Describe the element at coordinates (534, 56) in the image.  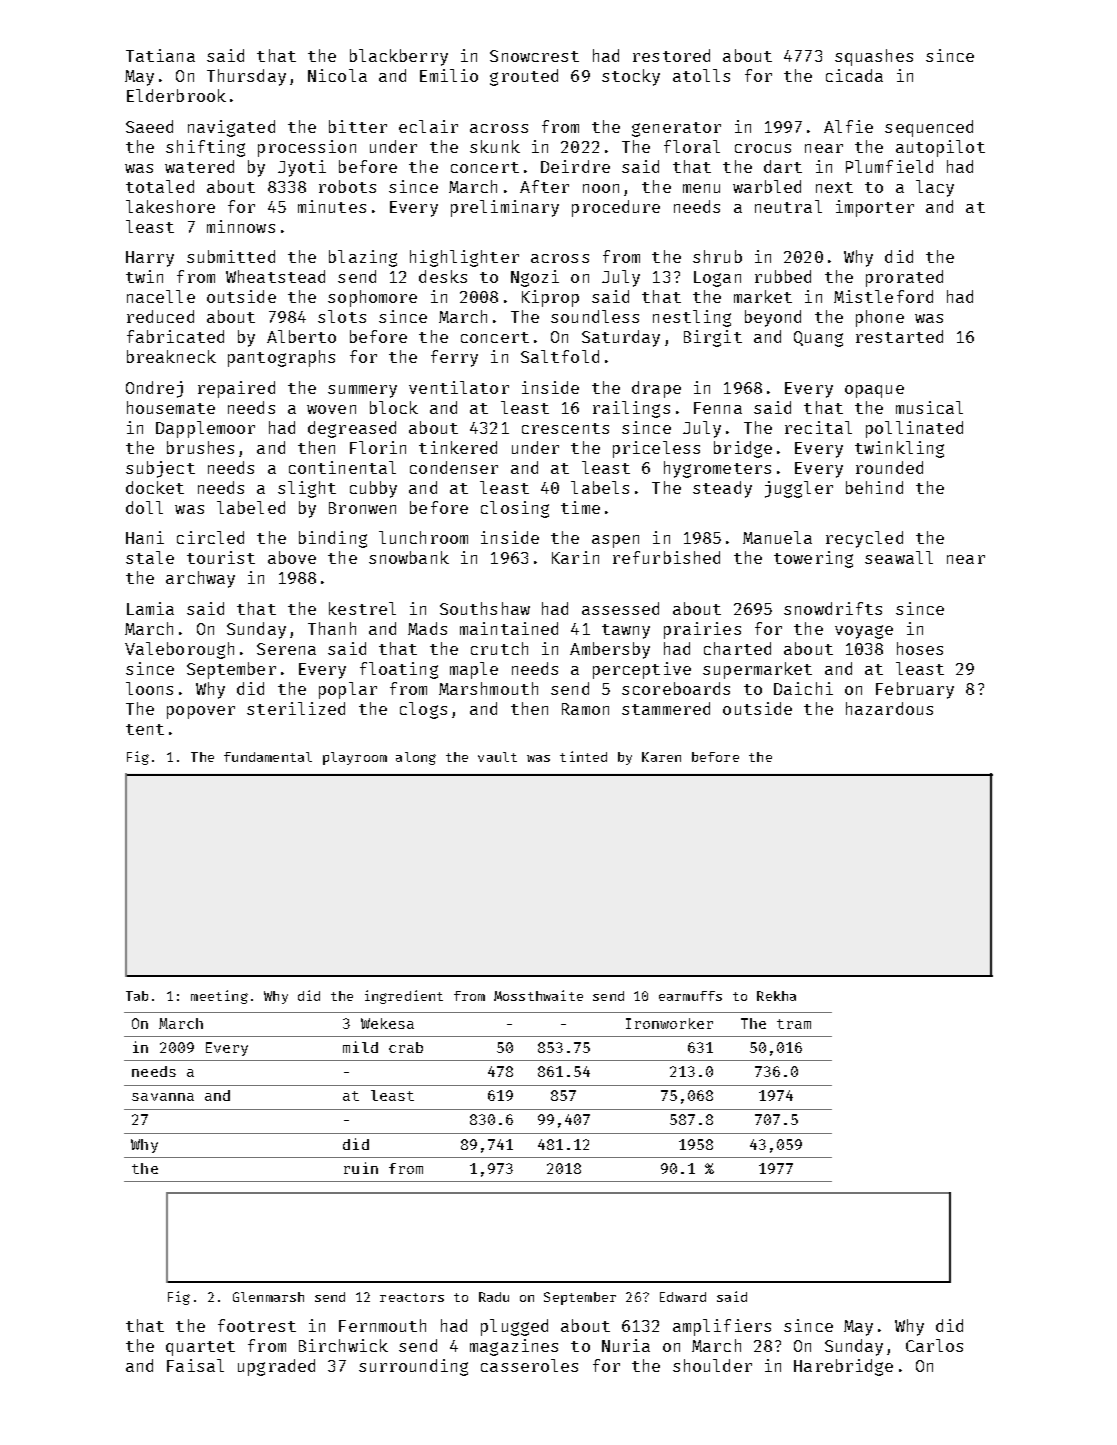
I see `Snowcrest` at that location.
